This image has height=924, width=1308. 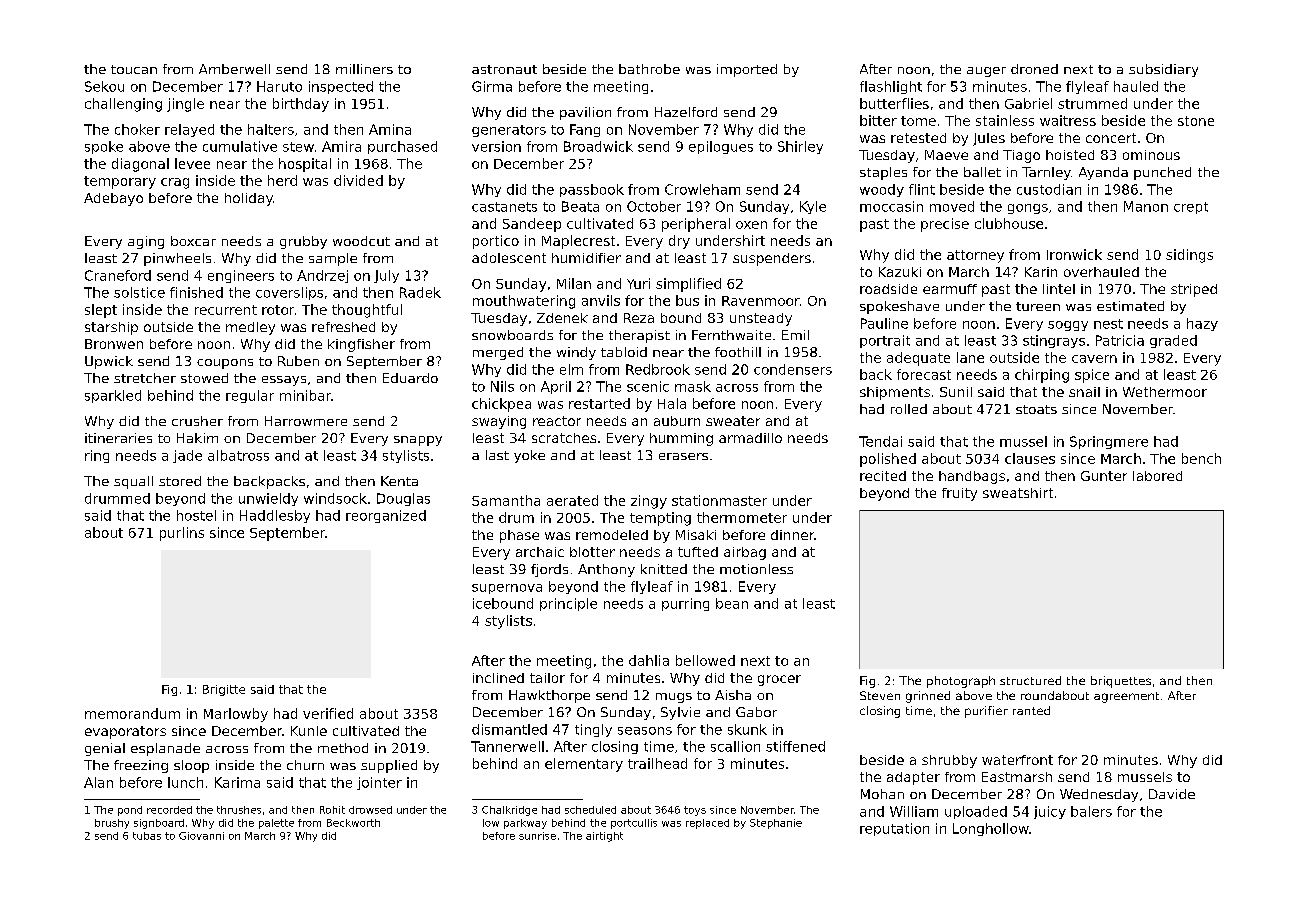 What do you see at coordinates (182, 534) in the image?
I see `purlins` at bounding box center [182, 534].
